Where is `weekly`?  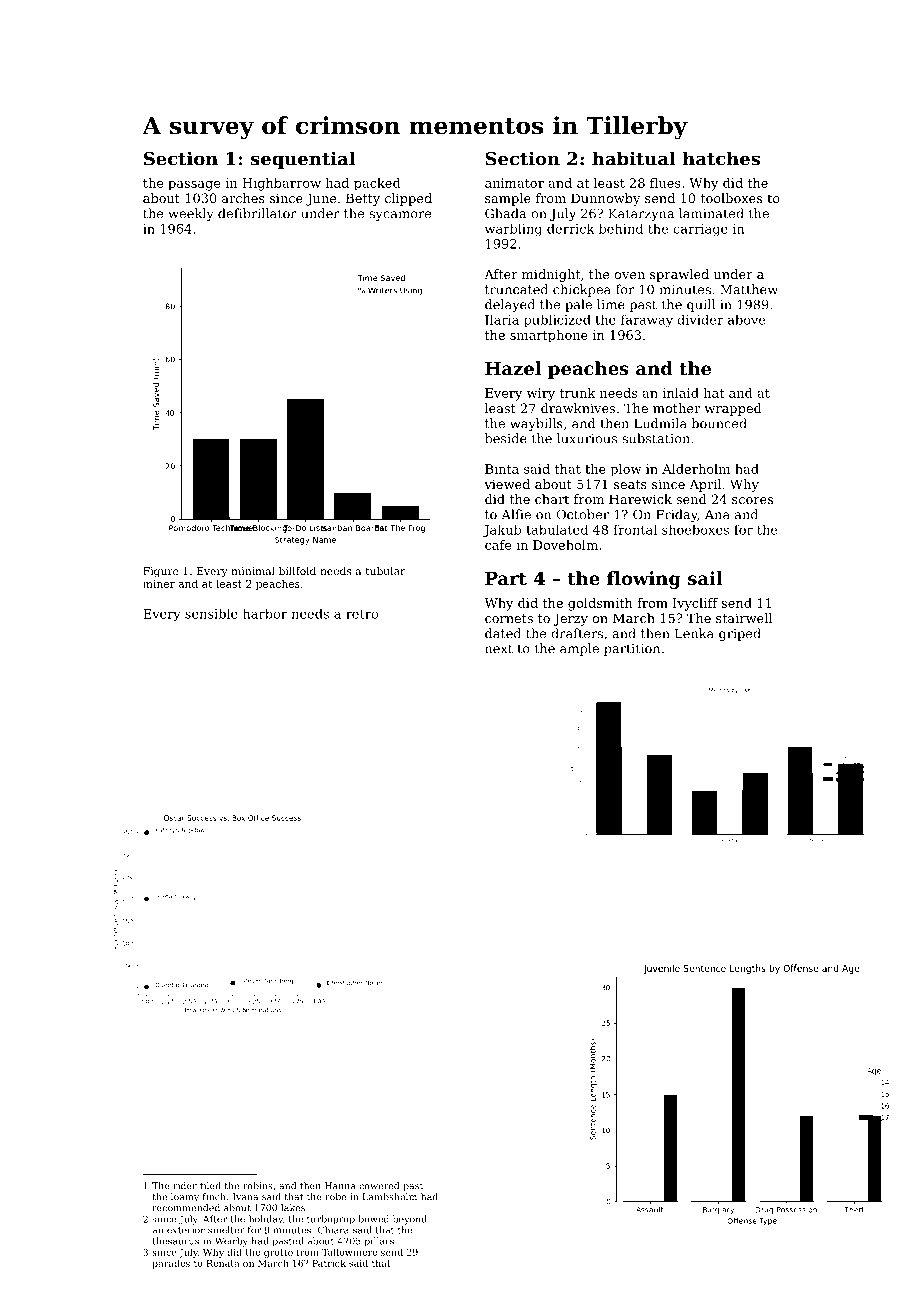
weekly is located at coordinates (191, 214).
